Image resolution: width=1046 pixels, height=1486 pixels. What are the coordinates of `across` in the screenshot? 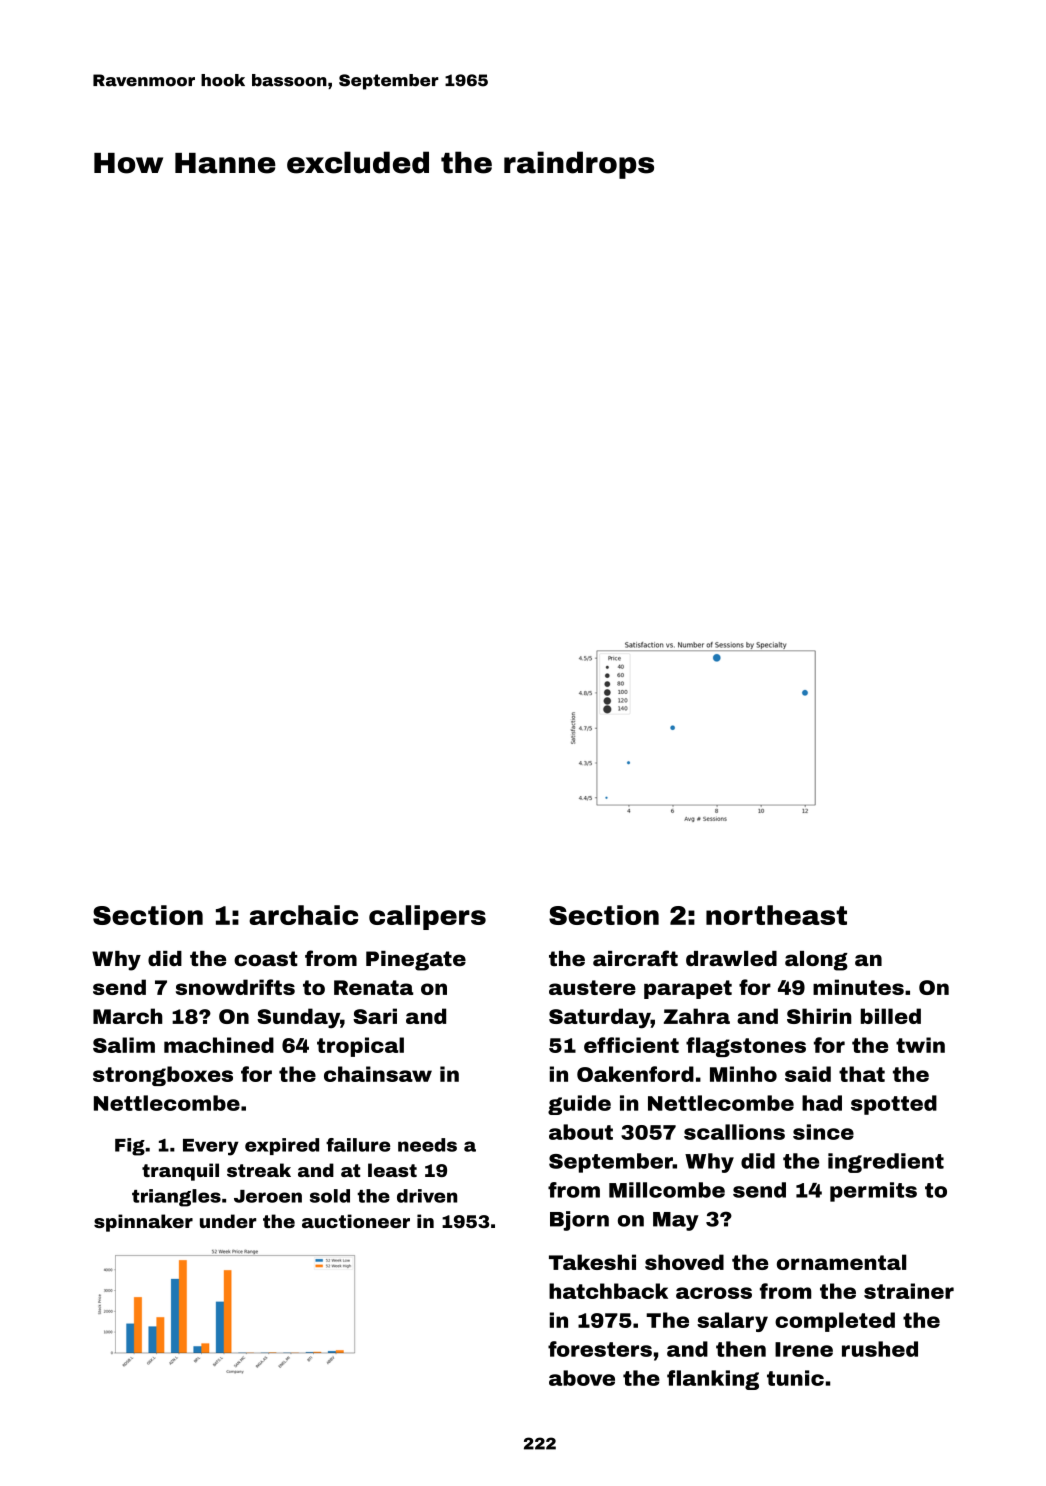 It's located at (714, 1293).
